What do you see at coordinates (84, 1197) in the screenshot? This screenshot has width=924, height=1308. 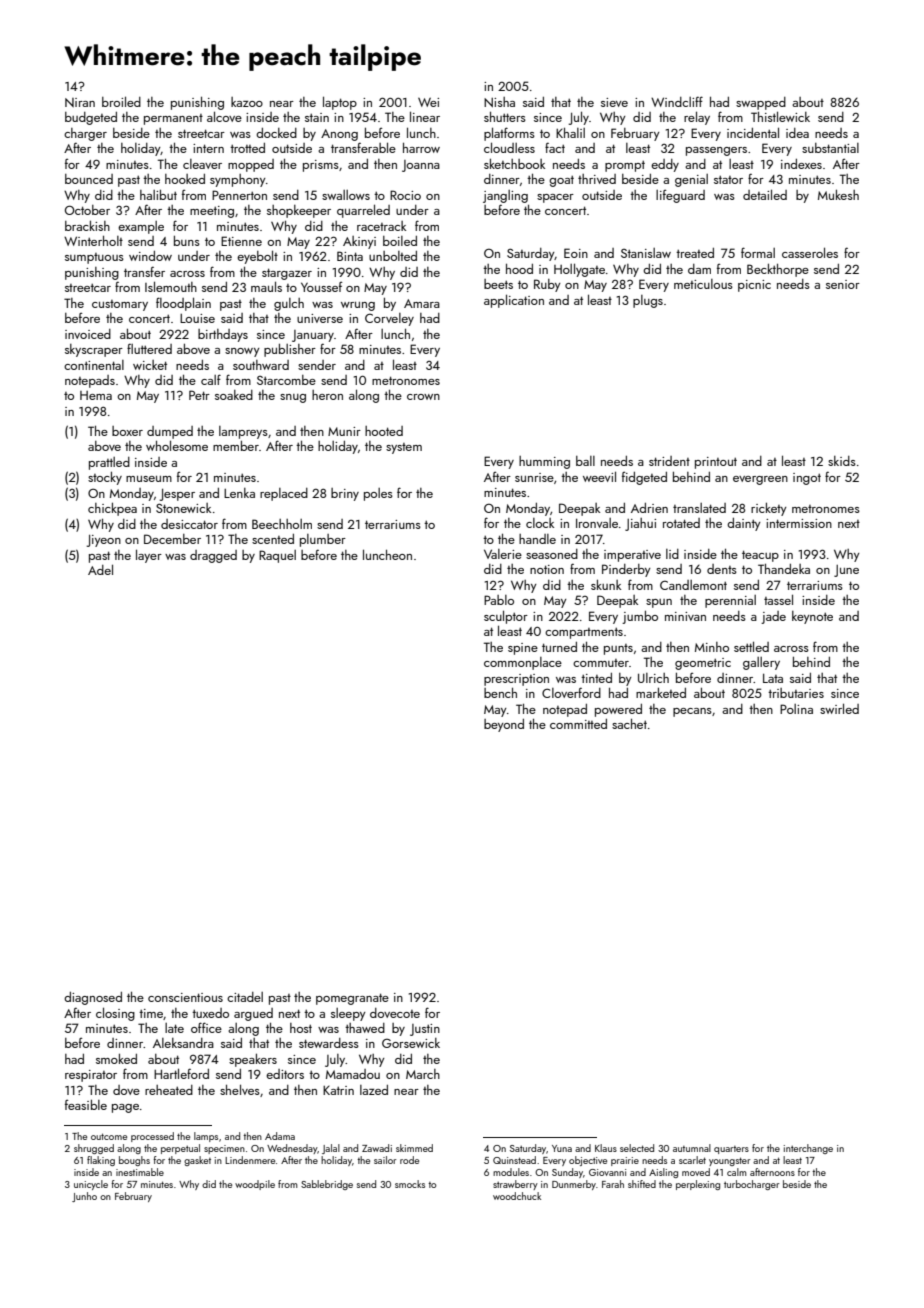 I see `Junho` at bounding box center [84, 1197].
